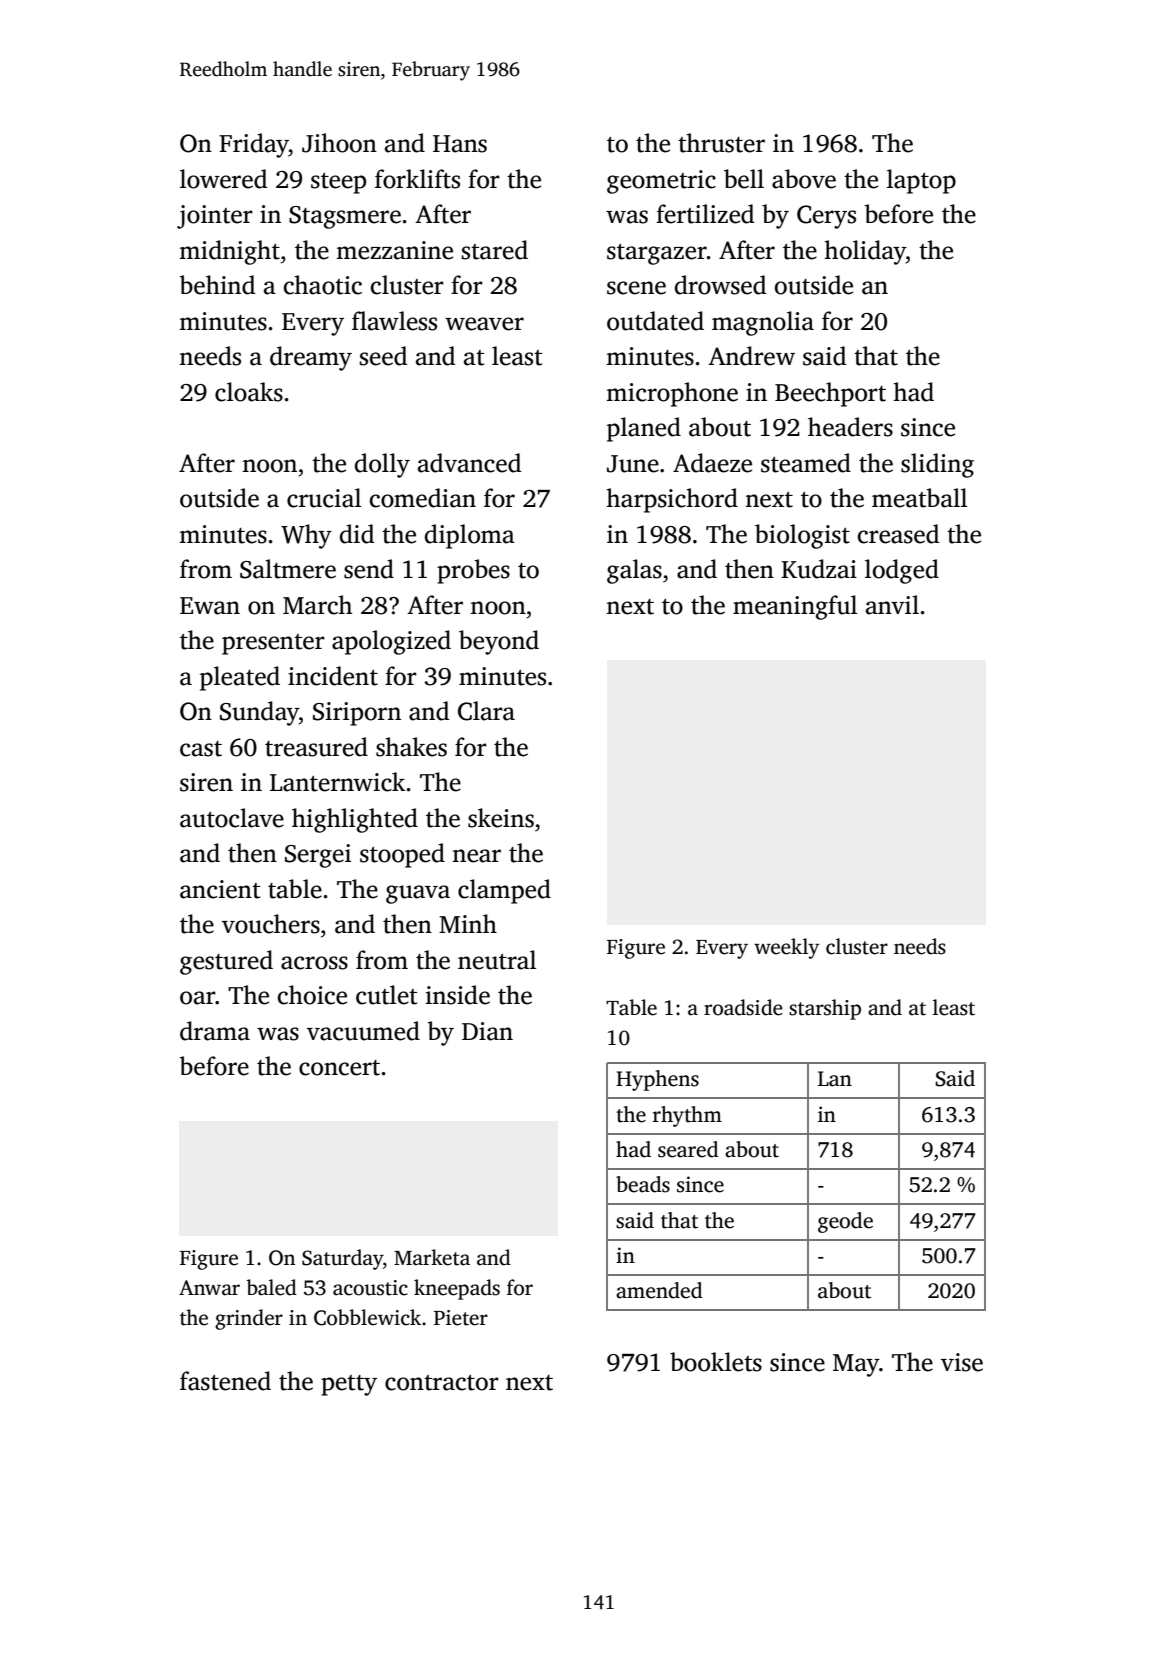 The width and height of the screenshot is (1165, 1654). Describe the element at coordinates (804, 179) in the screenshot. I see `above` at that location.
